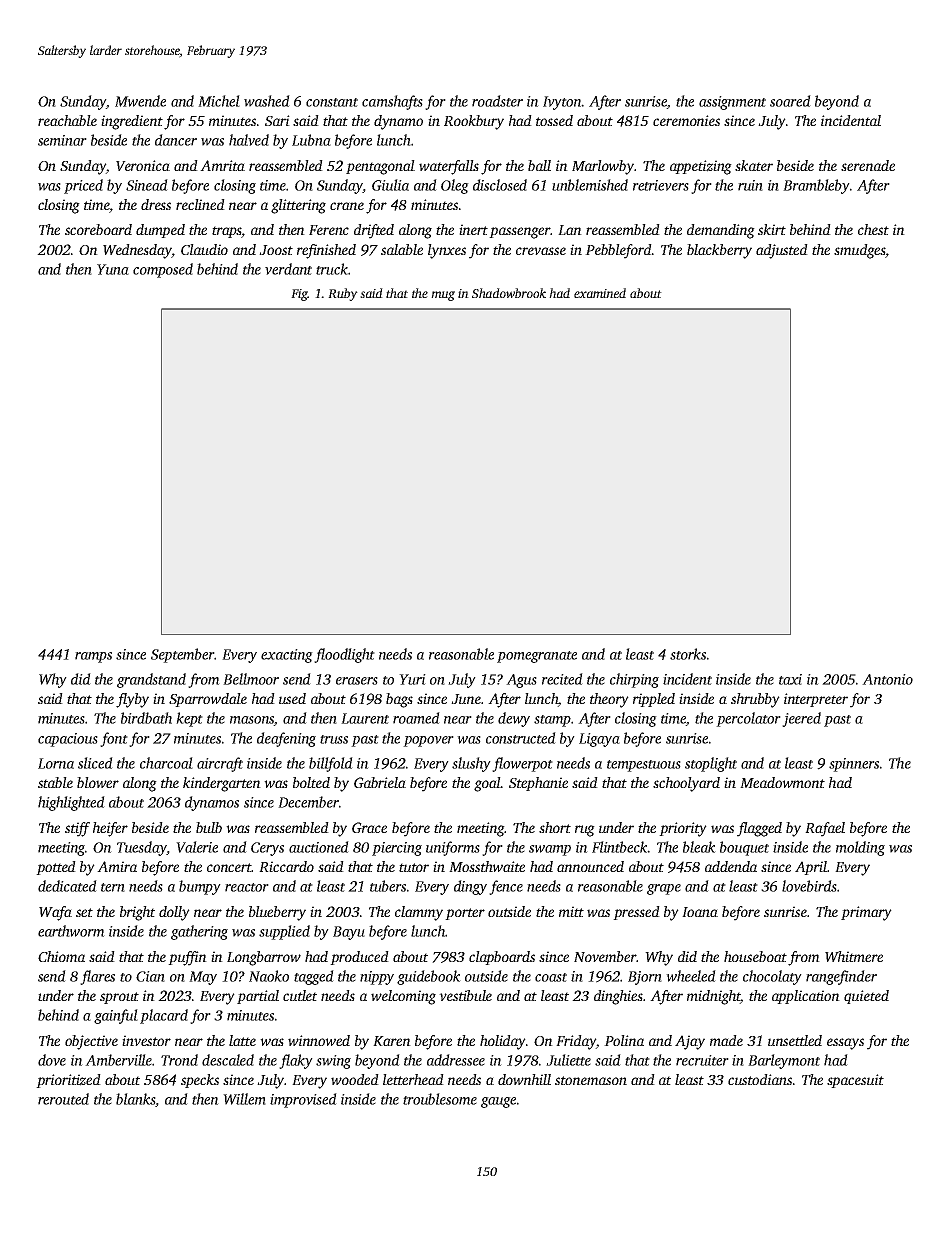 This screenshot has width=952, height=1233. Describe the element at coordinates (790, 679) in the screenshot. I see `taxi` at that location.
